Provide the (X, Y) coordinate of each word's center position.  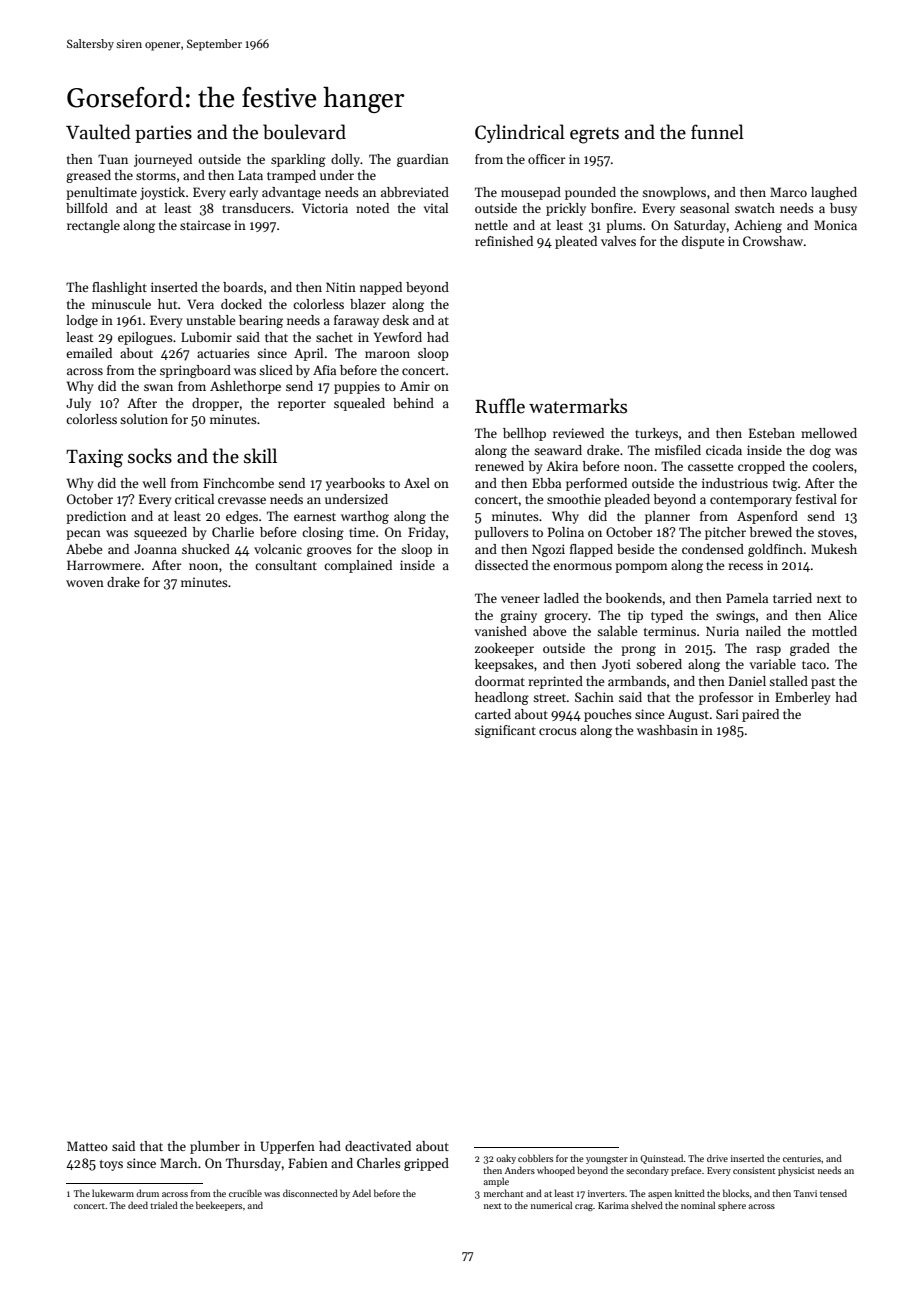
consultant (286, 565)
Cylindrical (520, 133)
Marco (788, 192)
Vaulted (98, 132)
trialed (164, 1205)
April (308, 354)
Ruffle (500, 406)
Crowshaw (773, 241)
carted (493, 714)
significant (505, 731)
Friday (427, 533)
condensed (713, 549)
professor (726, 698)
